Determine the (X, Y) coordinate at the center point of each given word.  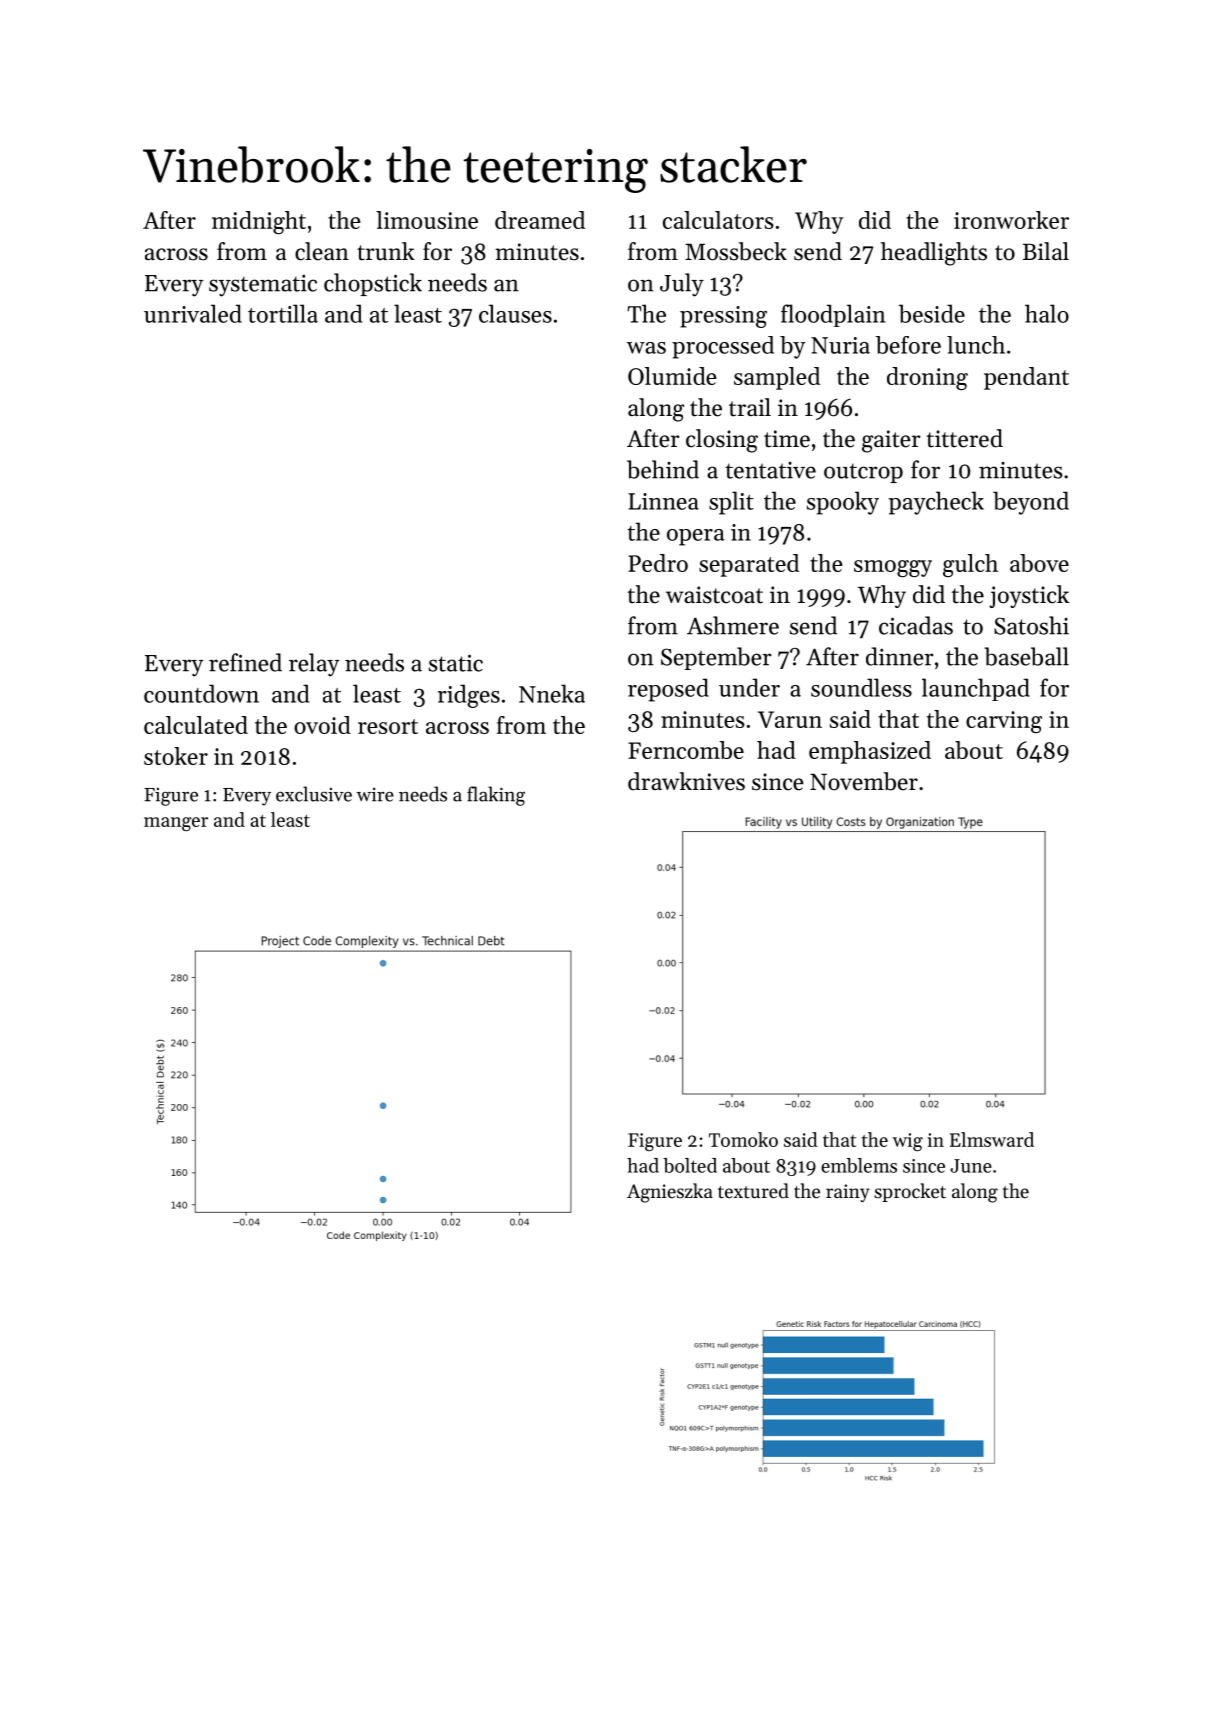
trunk (386, 251)
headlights (934, 254)
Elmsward (992, 1139)
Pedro (658, 563)
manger (176, 824)
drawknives (686, 781)
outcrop (863, 473)
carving (1004, 722)
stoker (176, 756)
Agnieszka (670, 1193)
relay (314, 665)
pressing (723, 317)
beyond (1031, 503)
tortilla (283, 313)
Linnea (663, 501)
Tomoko (743, 1139)
